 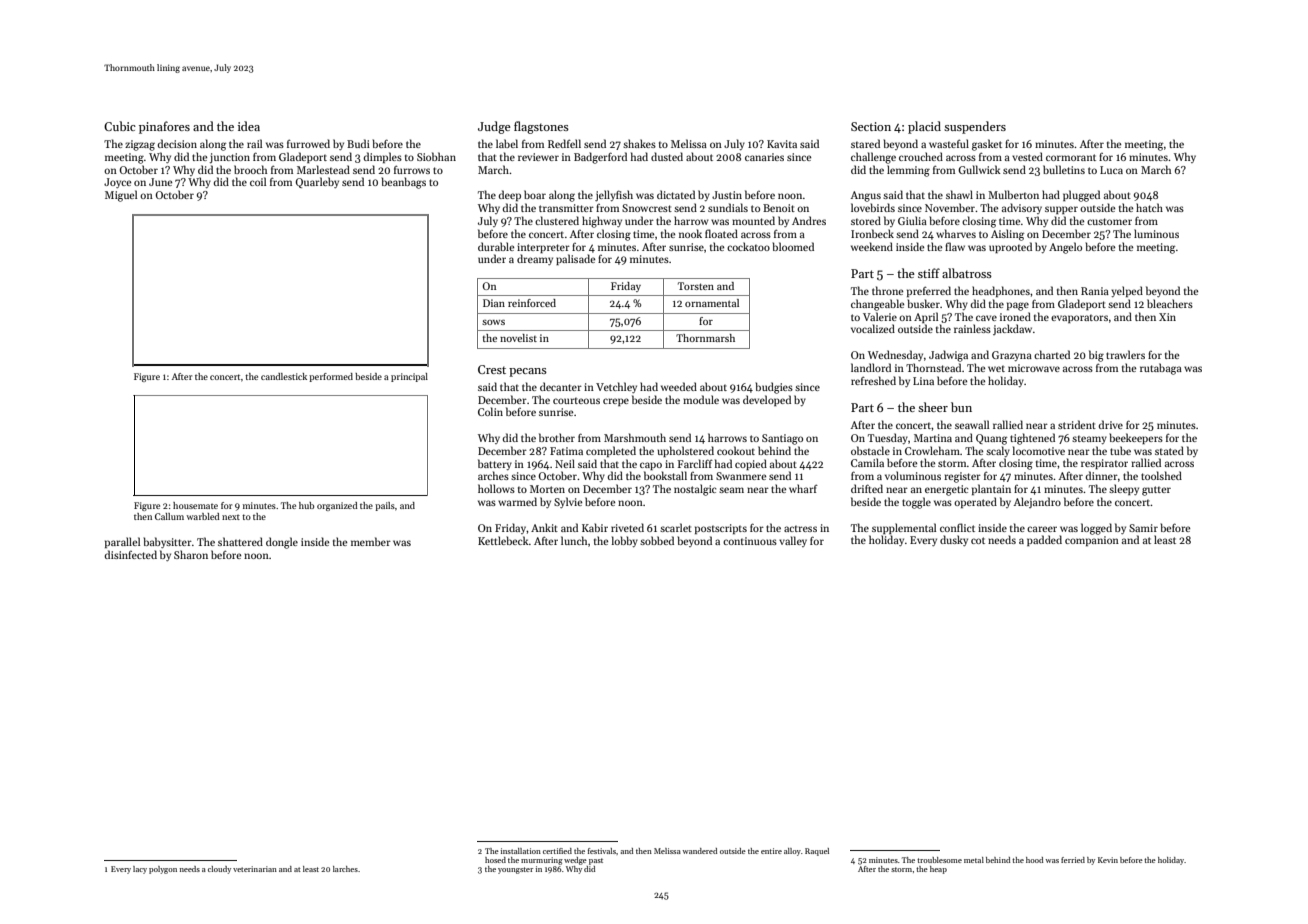 I want to click on valley, so click(x=793, y=541).
